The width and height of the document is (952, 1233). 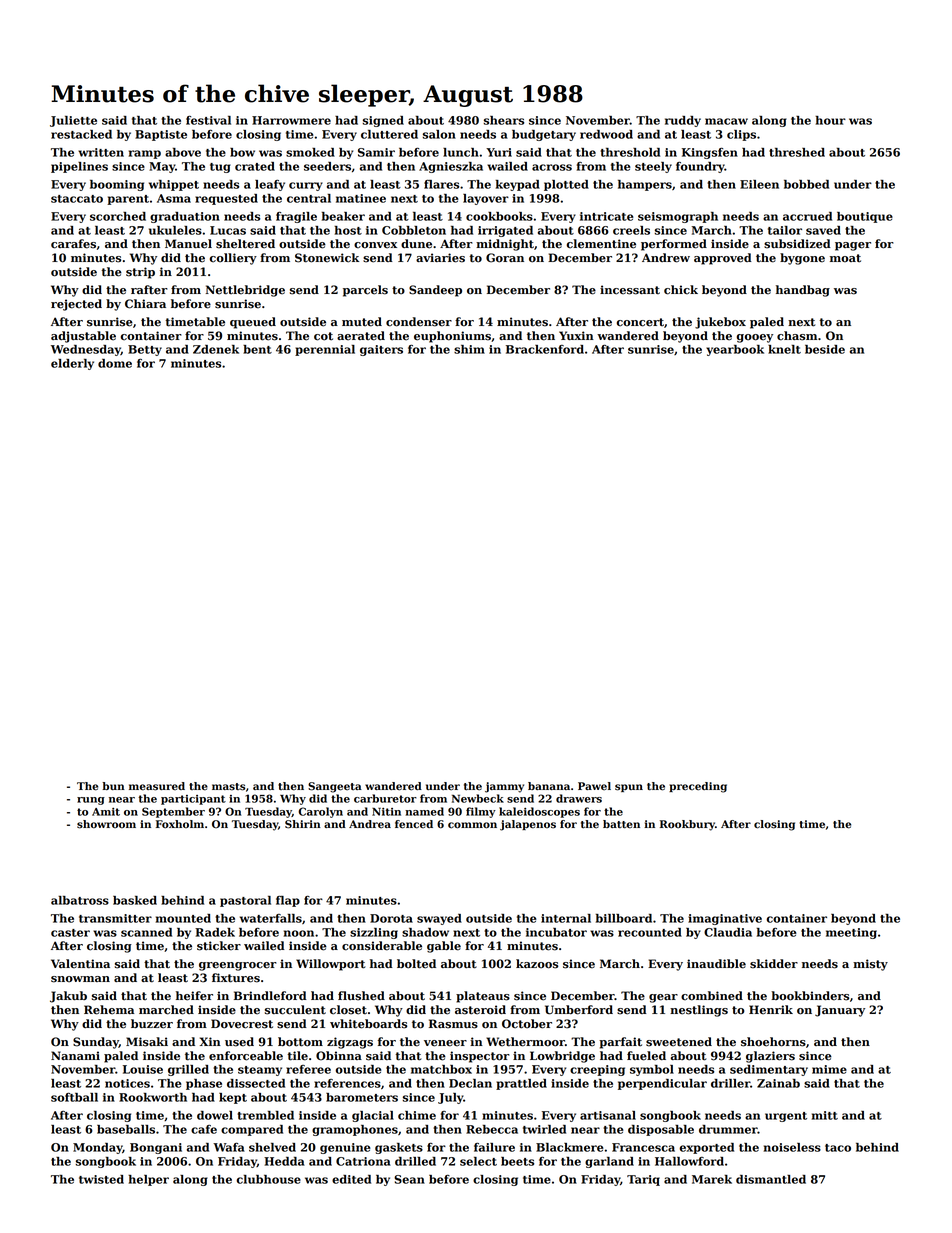 What do you see at coordinates (381, 350) in the document?
I see `gaiters` at bounding box center [381, 350].
